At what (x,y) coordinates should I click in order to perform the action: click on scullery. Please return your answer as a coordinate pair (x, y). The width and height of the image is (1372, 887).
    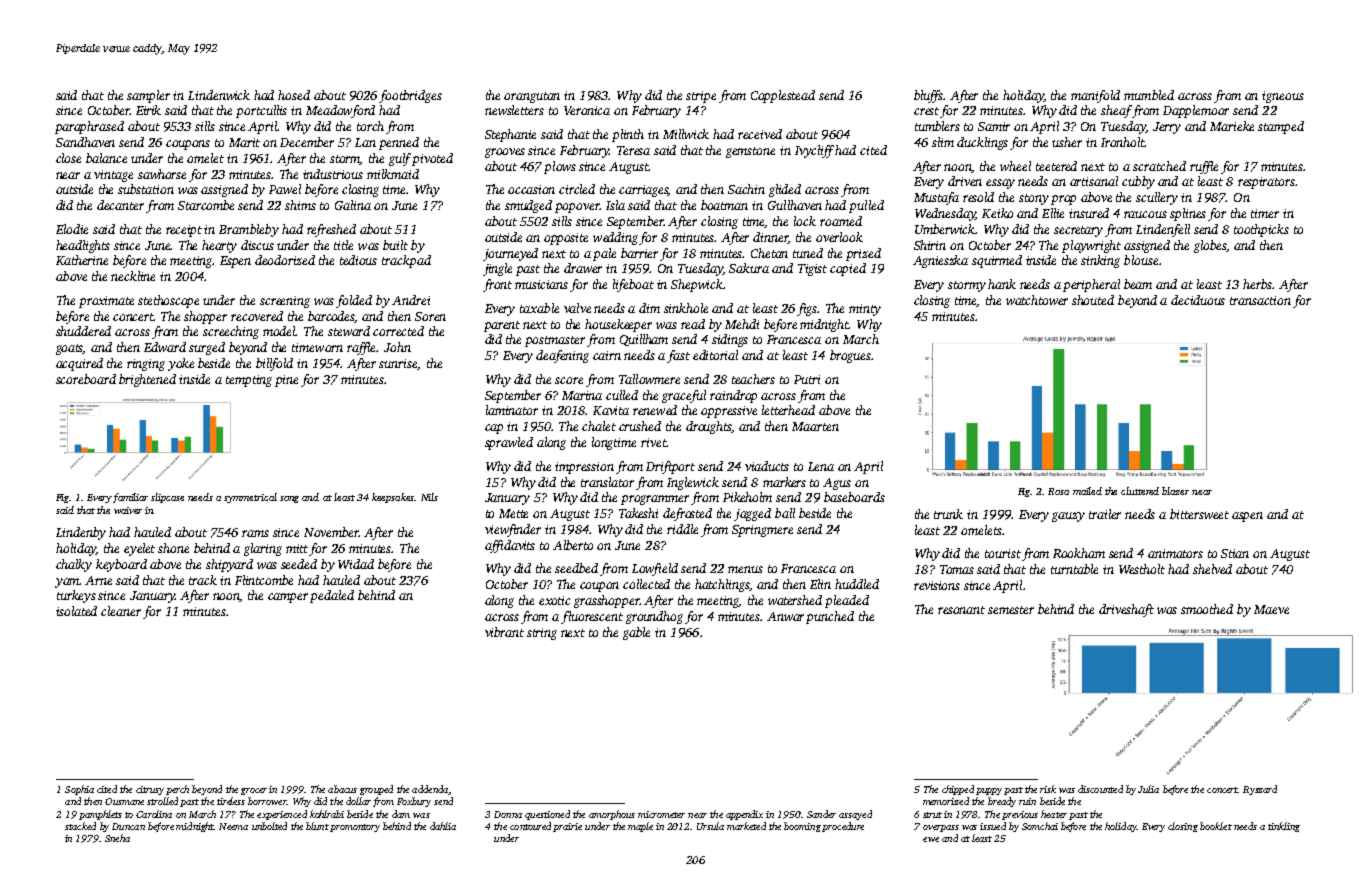
    Looking at the image, I should click on (1157, 198).
